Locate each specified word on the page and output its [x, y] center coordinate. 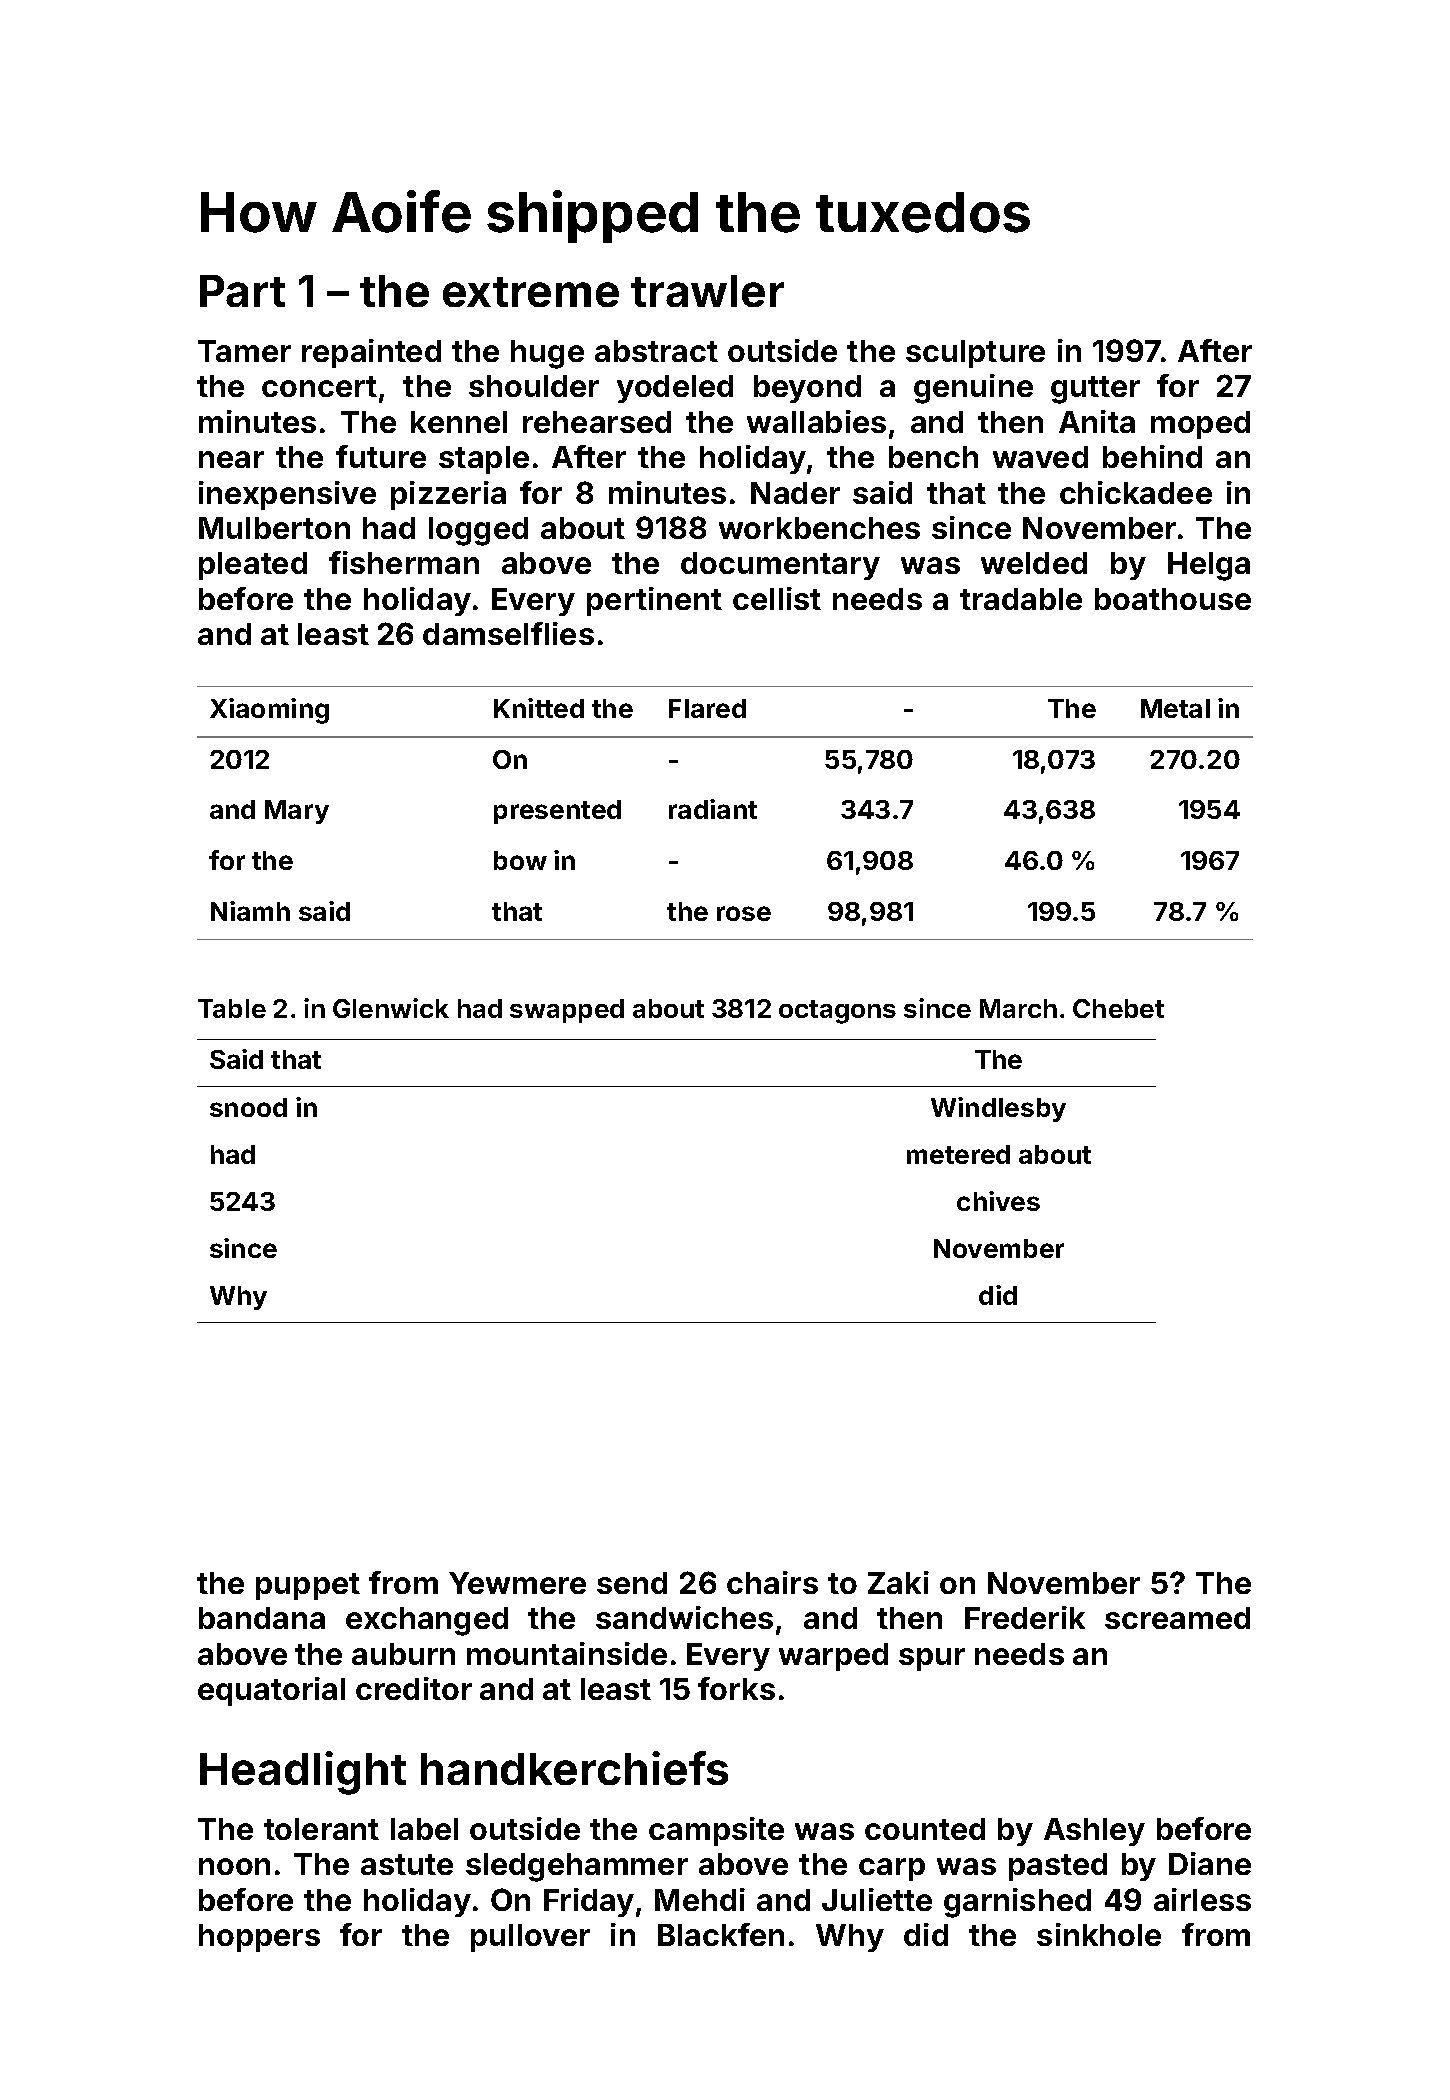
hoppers [259, 1938]
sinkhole [1099, 1934]
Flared [707, 708]
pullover [530, 1938]
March [1018, 1008]
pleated [253, 566]
